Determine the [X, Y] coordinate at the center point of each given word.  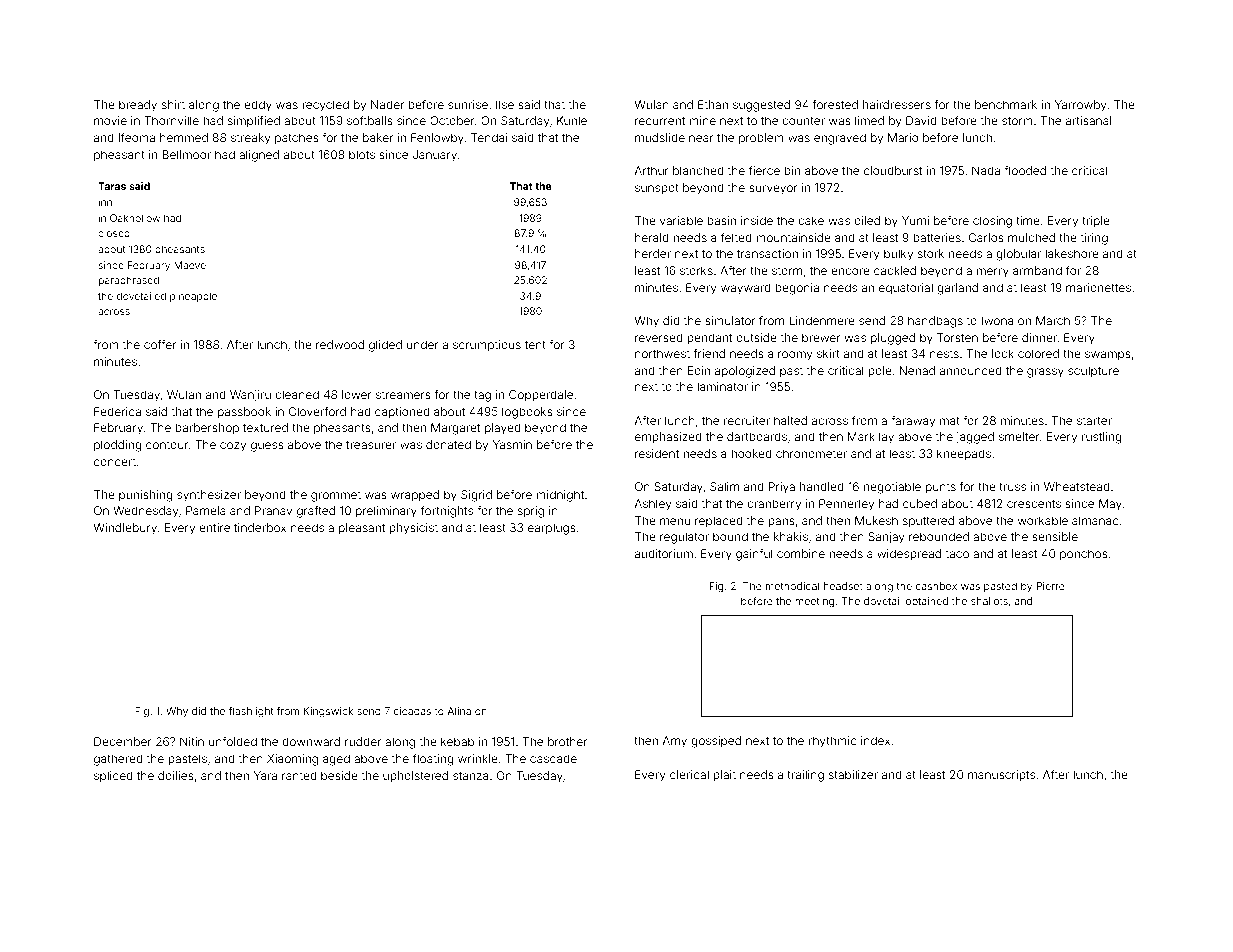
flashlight [251, 712]
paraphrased [129, 281]
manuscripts [1001, 776]
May [1110, 505]
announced [971, 370]
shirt [173, 104]
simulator [730, 320]
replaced [719, 521]
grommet [336, 496]
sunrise [468, 104]
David [921, 120]
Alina [459, 711]
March [1053, 320]
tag [482, 396]
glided [385, 346]
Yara [265, 775]
